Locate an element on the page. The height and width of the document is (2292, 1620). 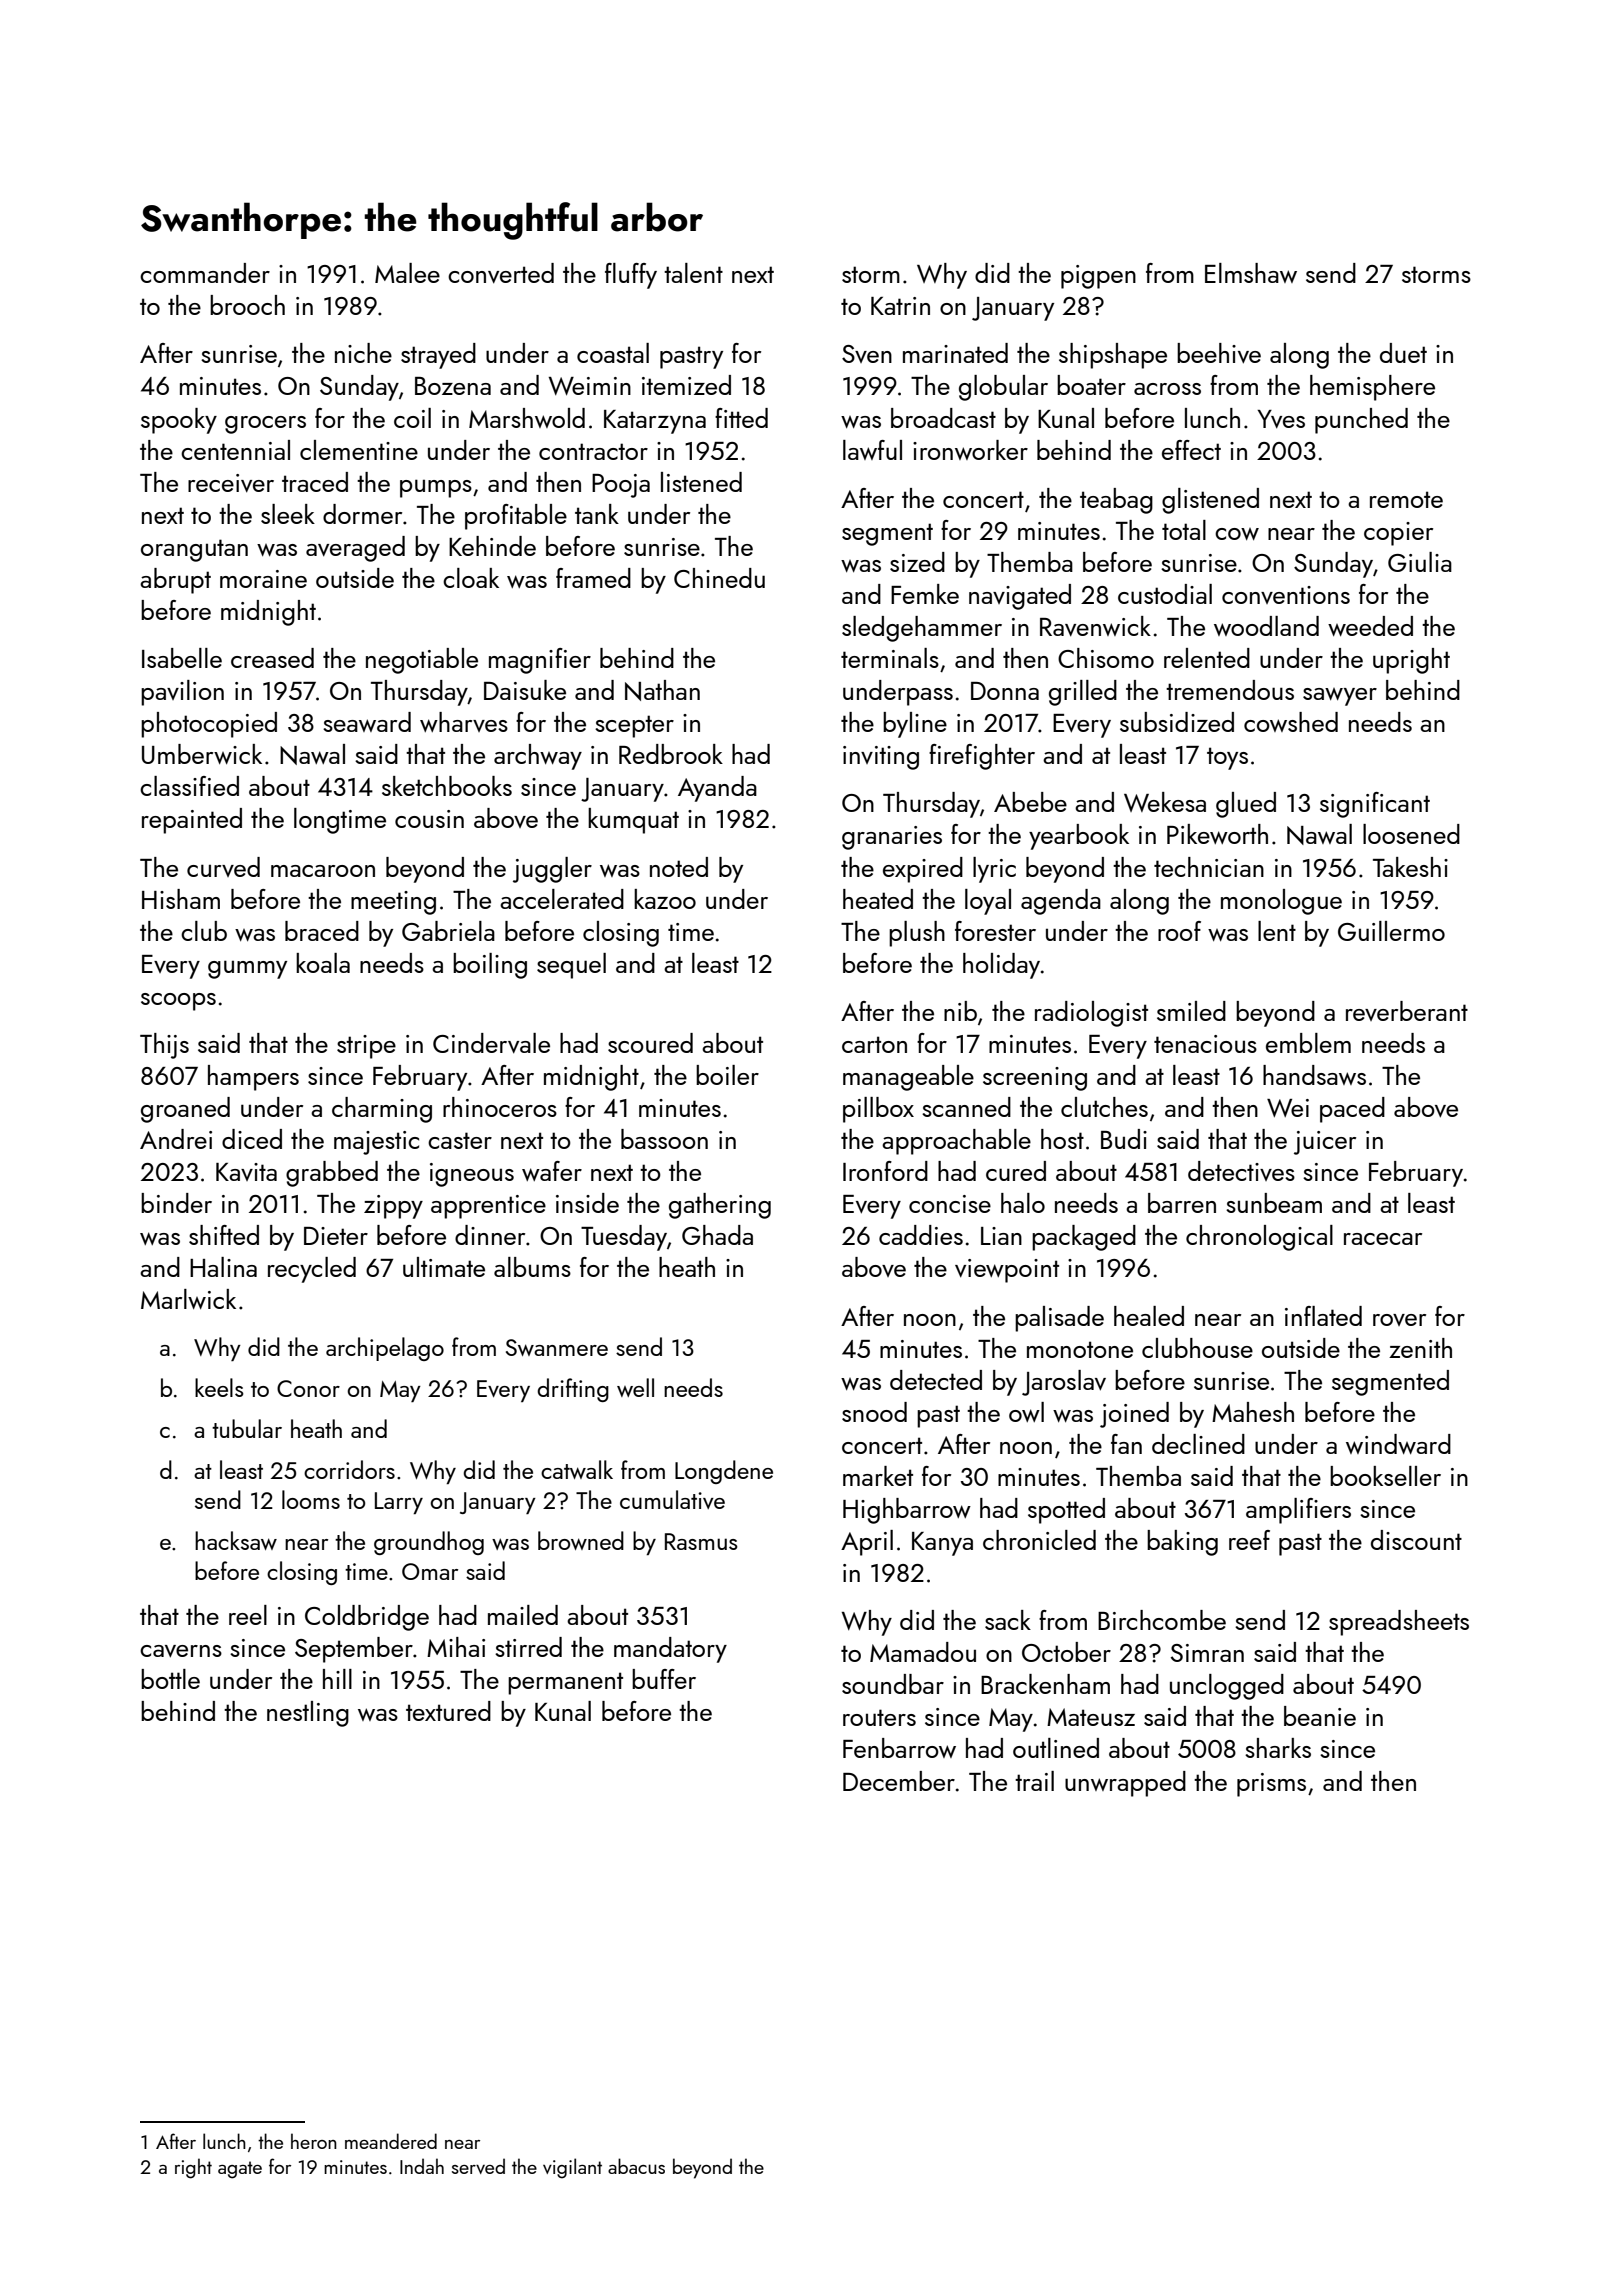
agate is located at coordinates (240, 2170).
